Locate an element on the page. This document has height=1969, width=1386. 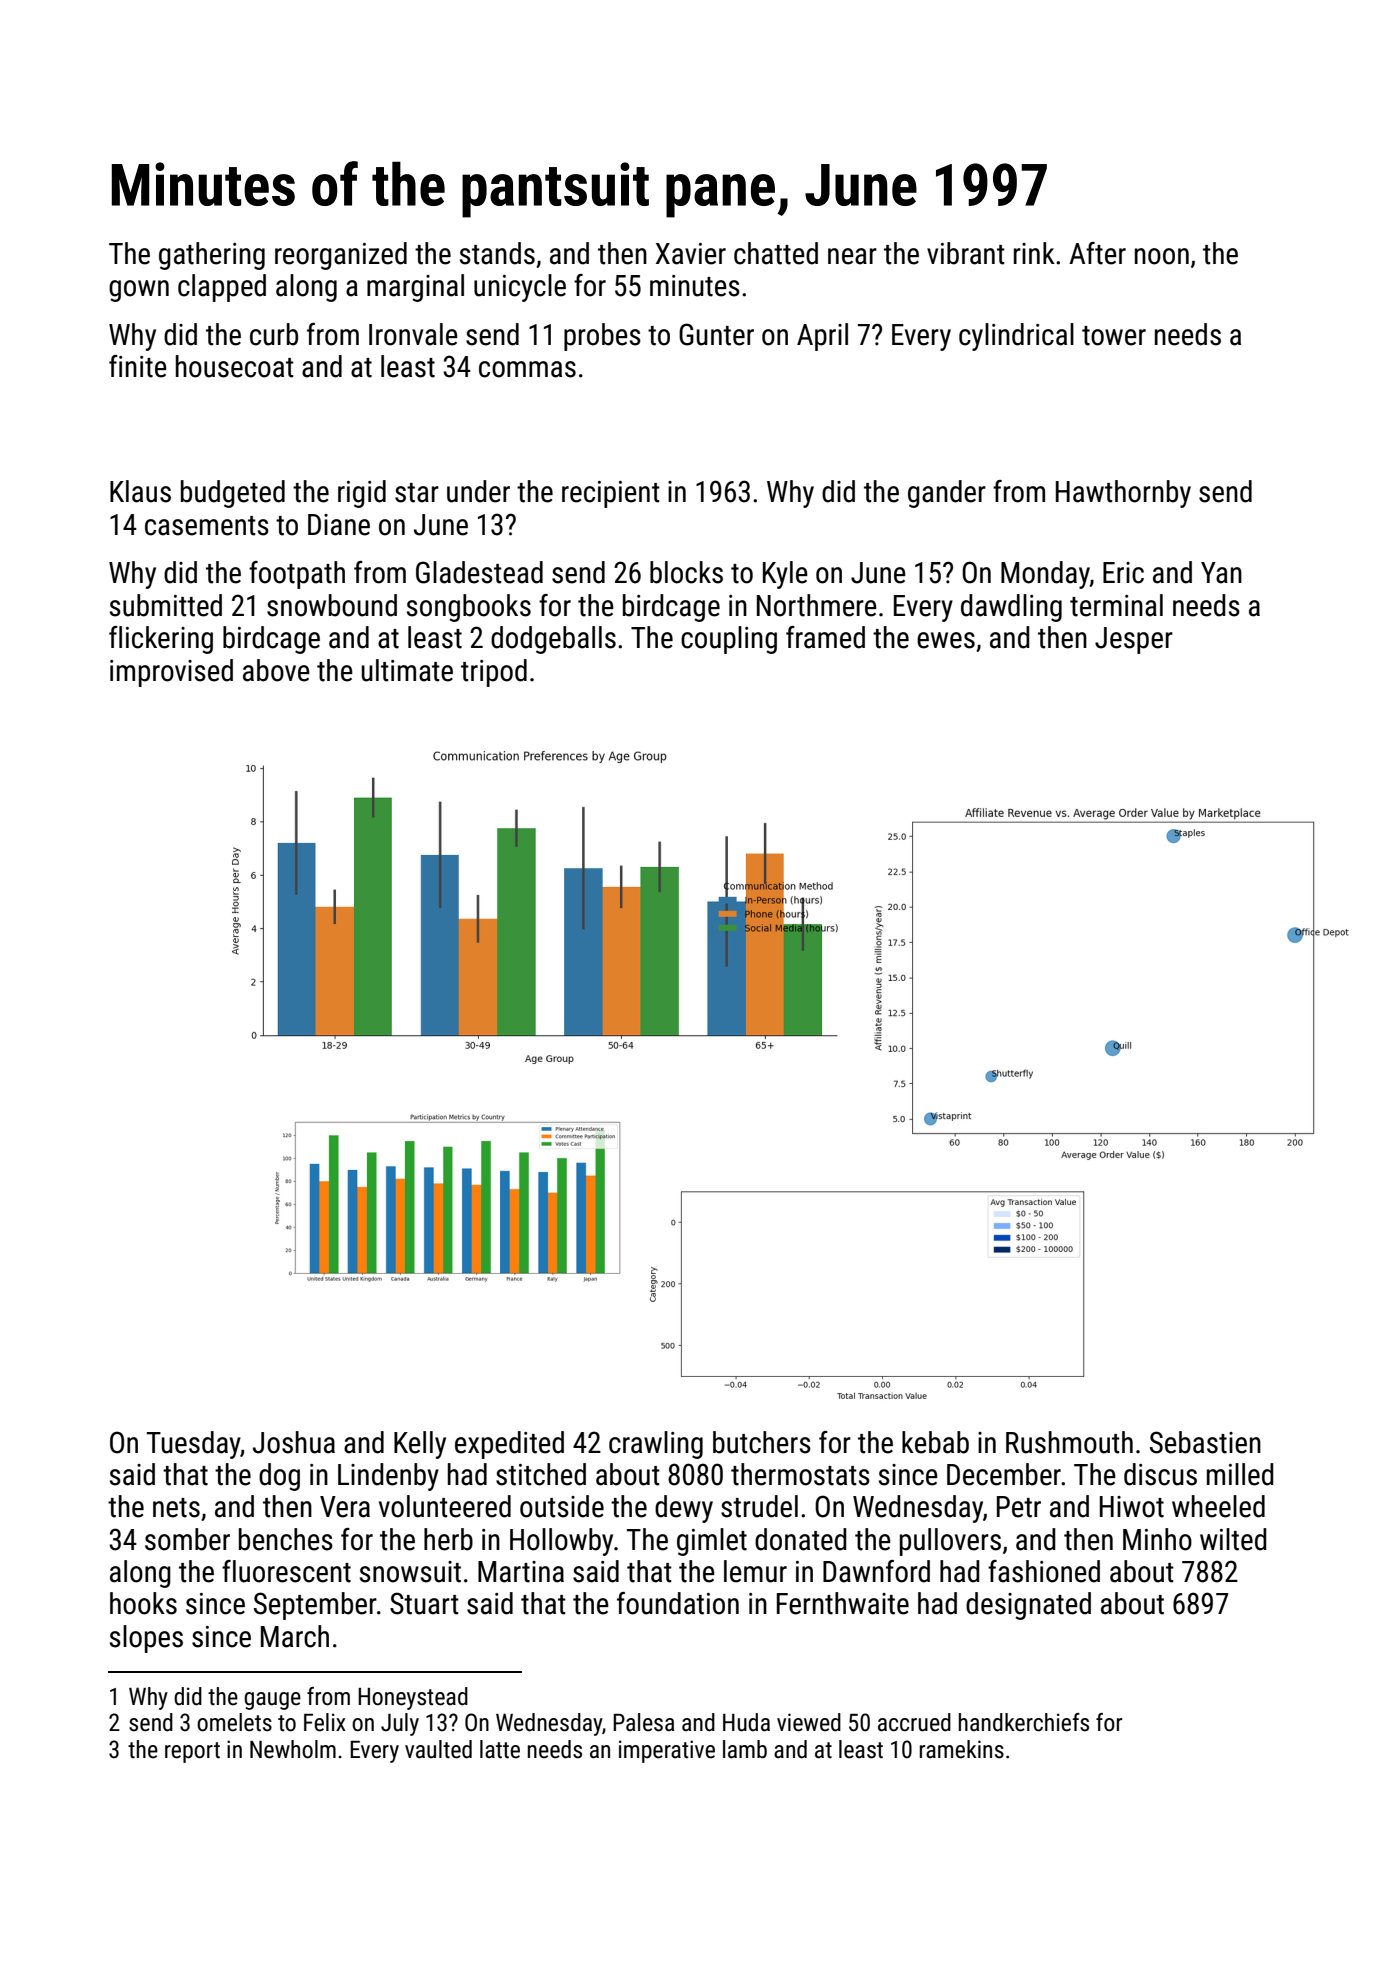
Hawthornby is located at coordinates (1123, 494).
